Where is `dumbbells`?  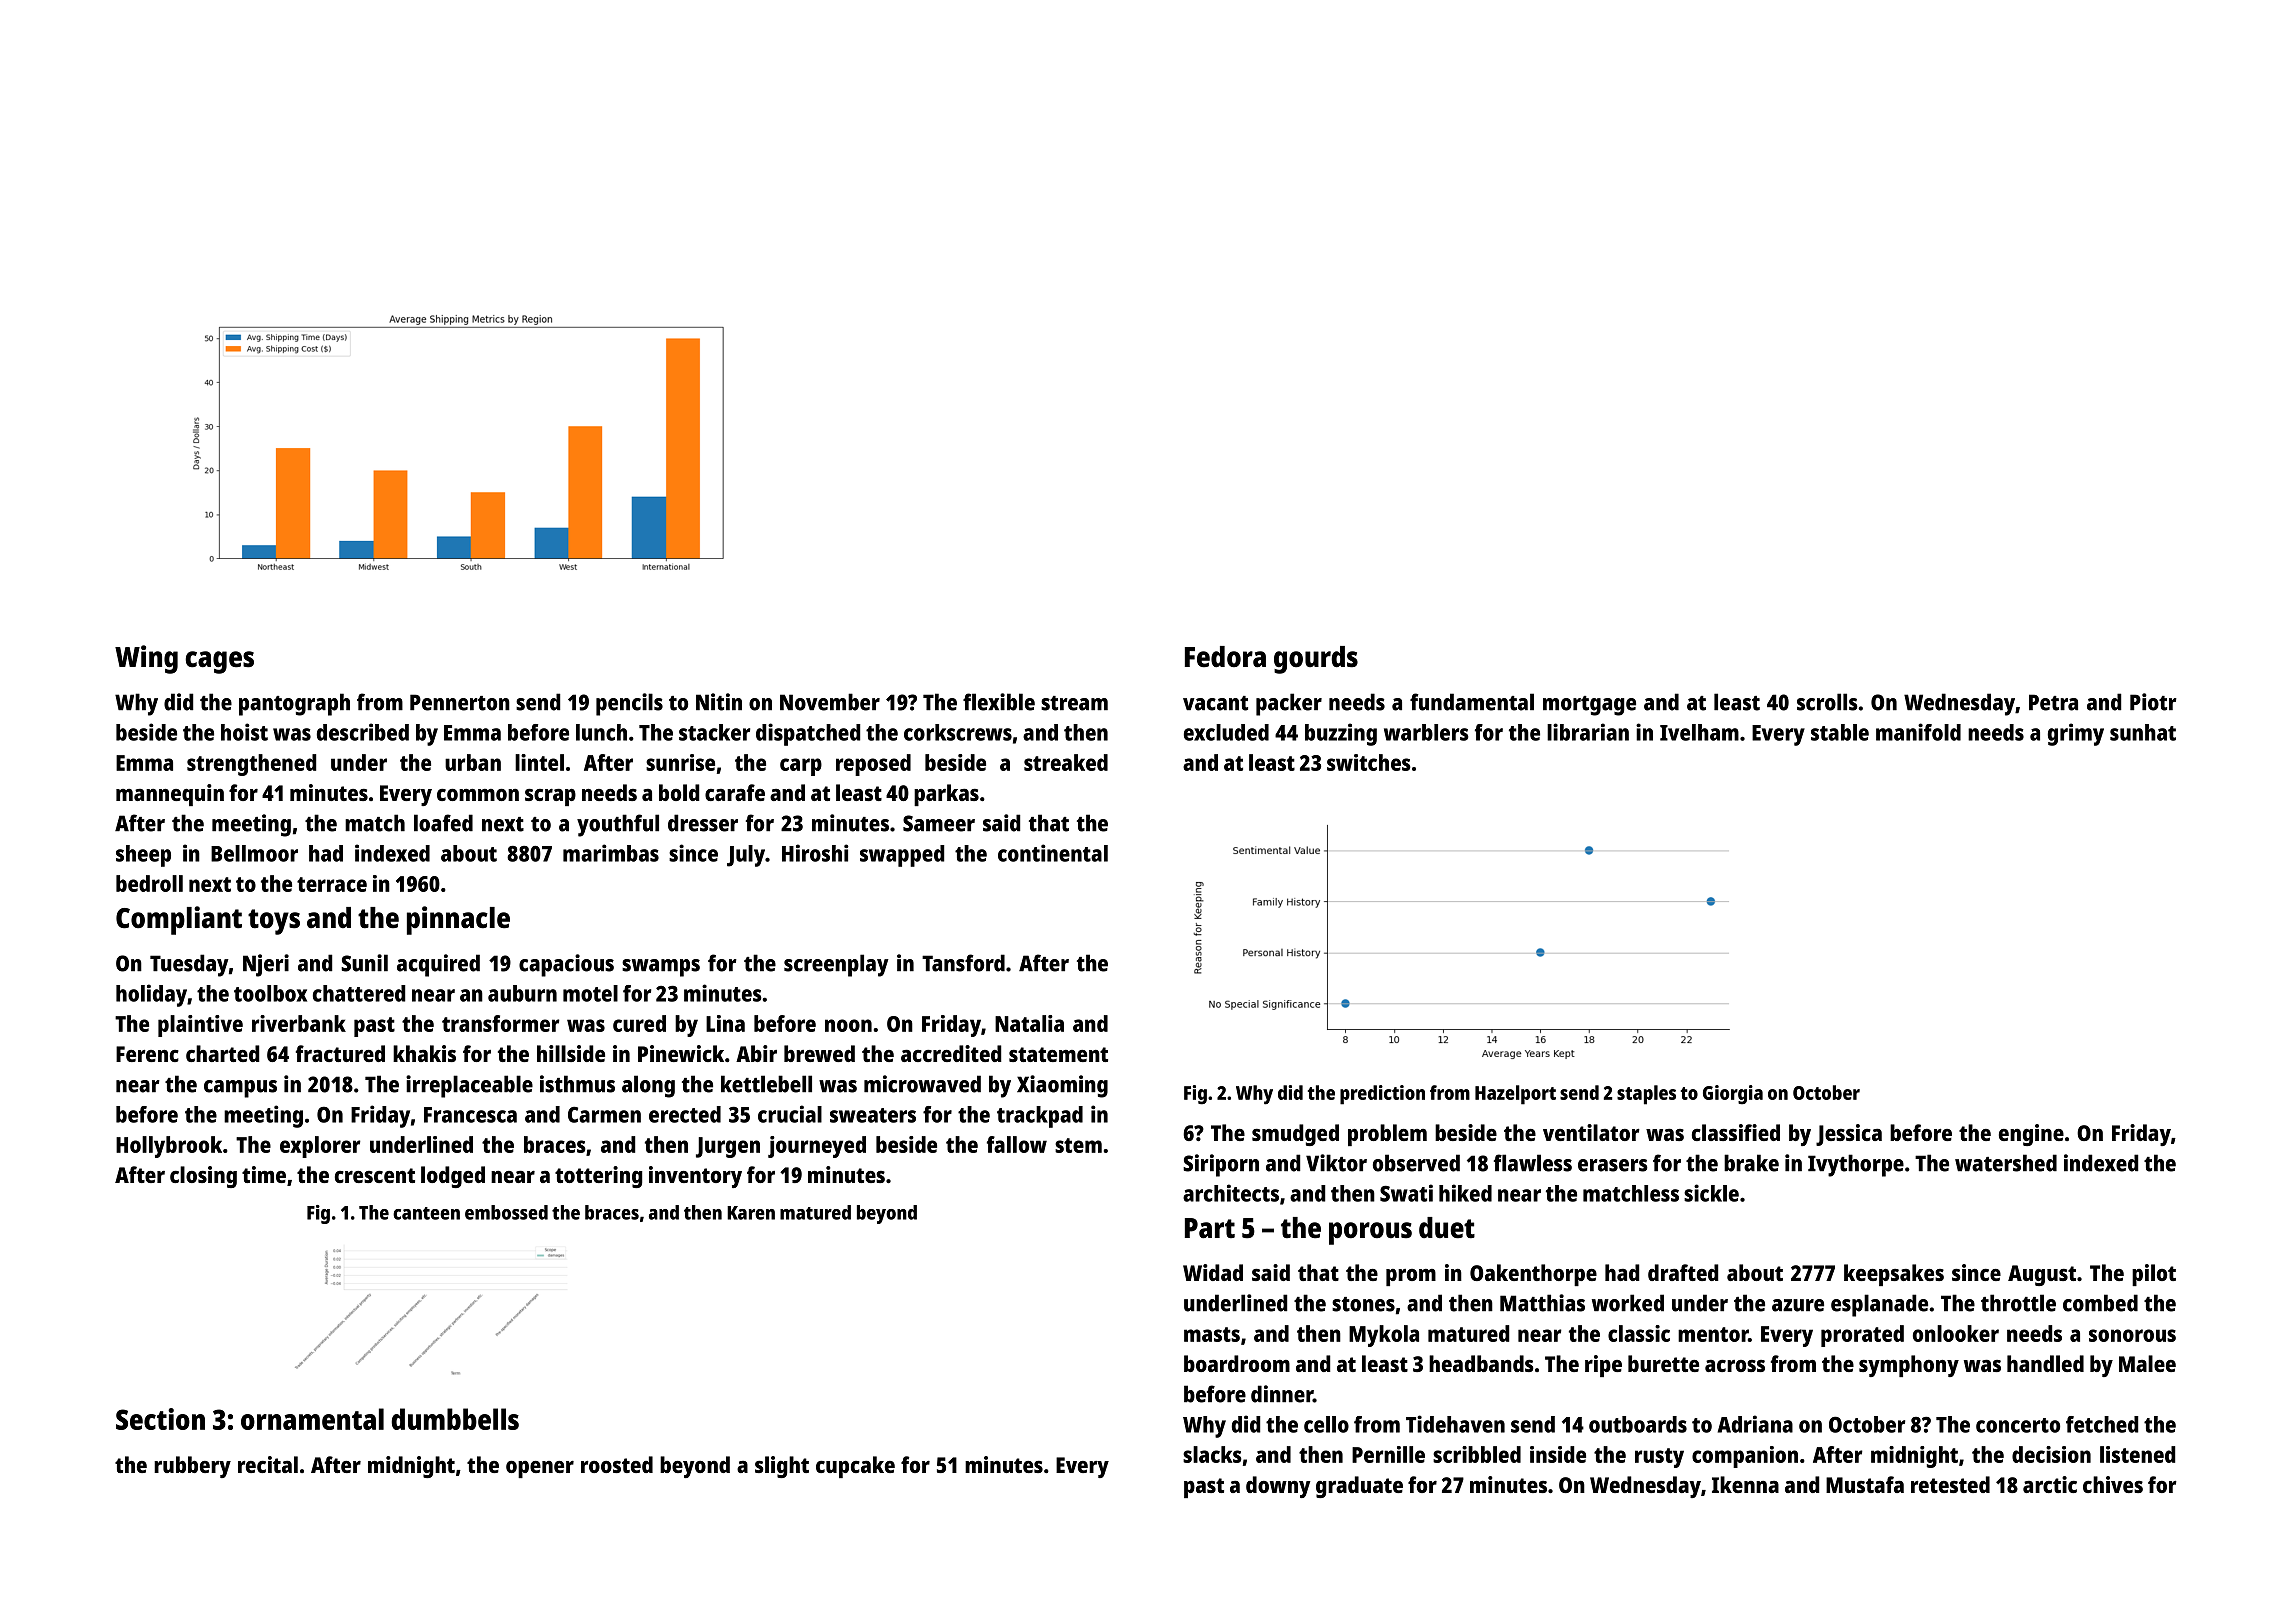 dumbbells is located at coordinates (455, 1419).
